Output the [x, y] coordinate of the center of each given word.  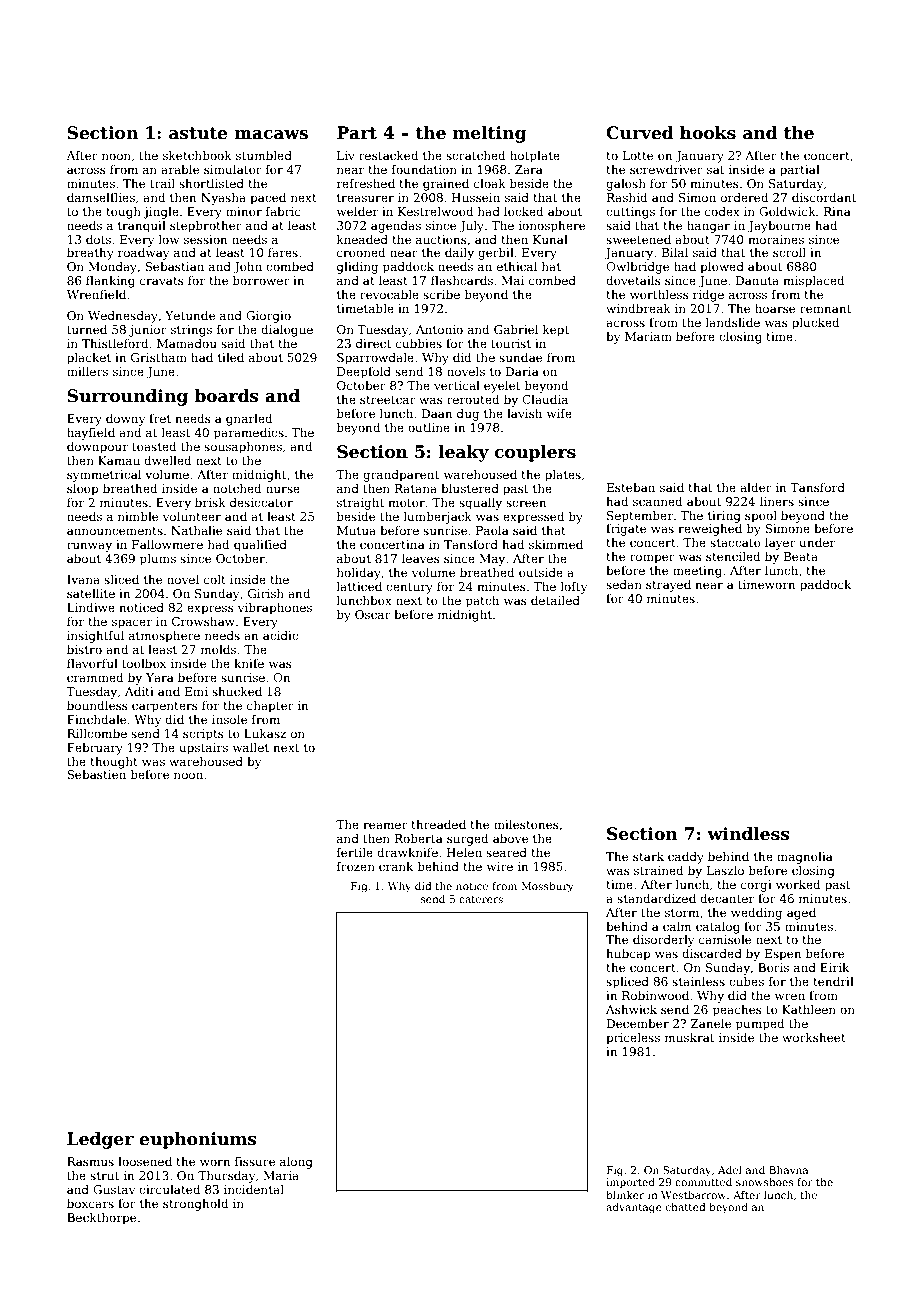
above [510, 838]
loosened [145, 1161]
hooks [708, 133]
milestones [526, 824]
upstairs [203, 749]
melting [489, 134]
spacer [132, 624]
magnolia [805, 858]
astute [198, 133]
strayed [668, 586]
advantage [634, 1208]
